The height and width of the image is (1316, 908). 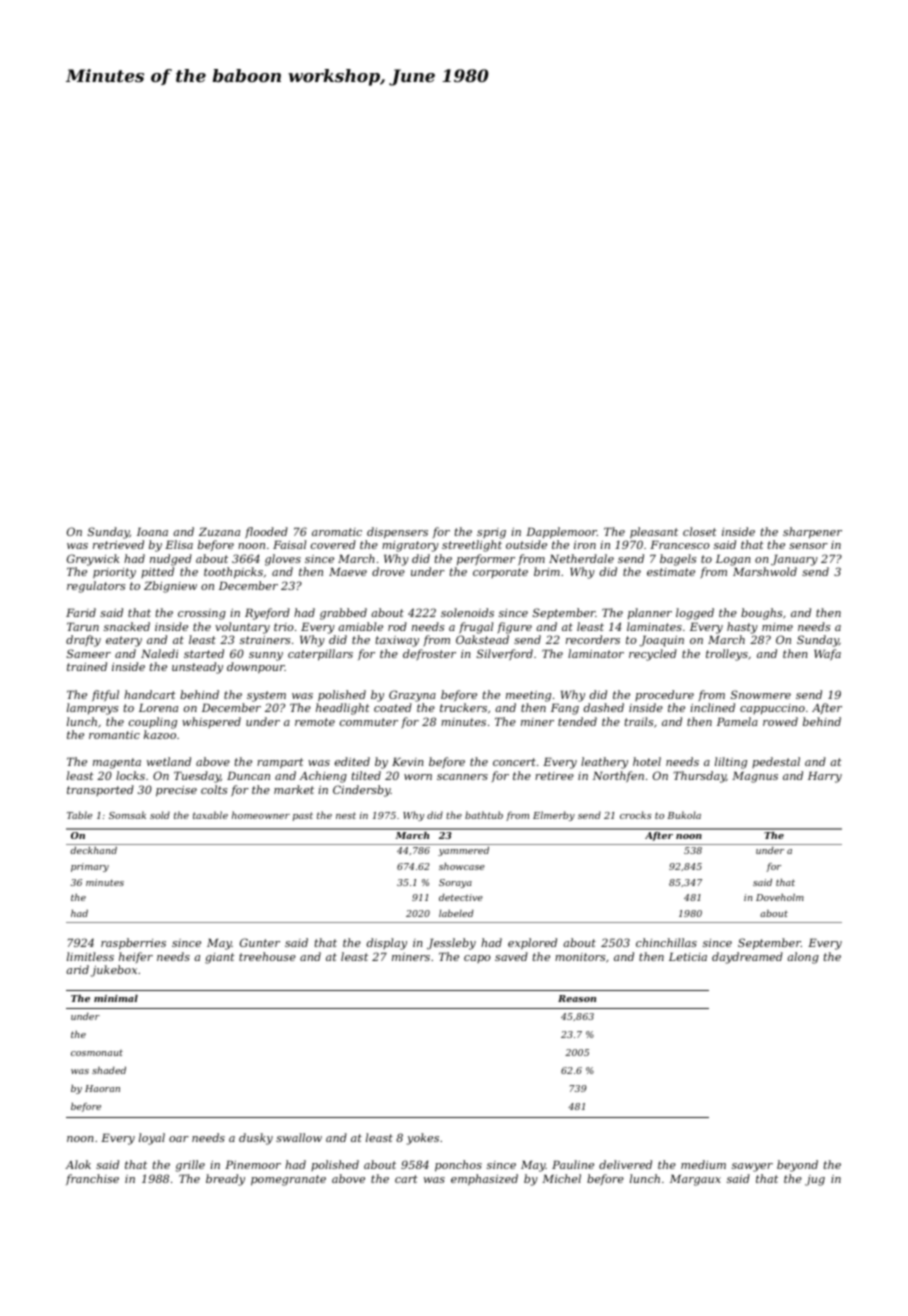 What do you see at coordinates (700, 531) in the image?
I see `closet` at bounding box center [700, 531].
